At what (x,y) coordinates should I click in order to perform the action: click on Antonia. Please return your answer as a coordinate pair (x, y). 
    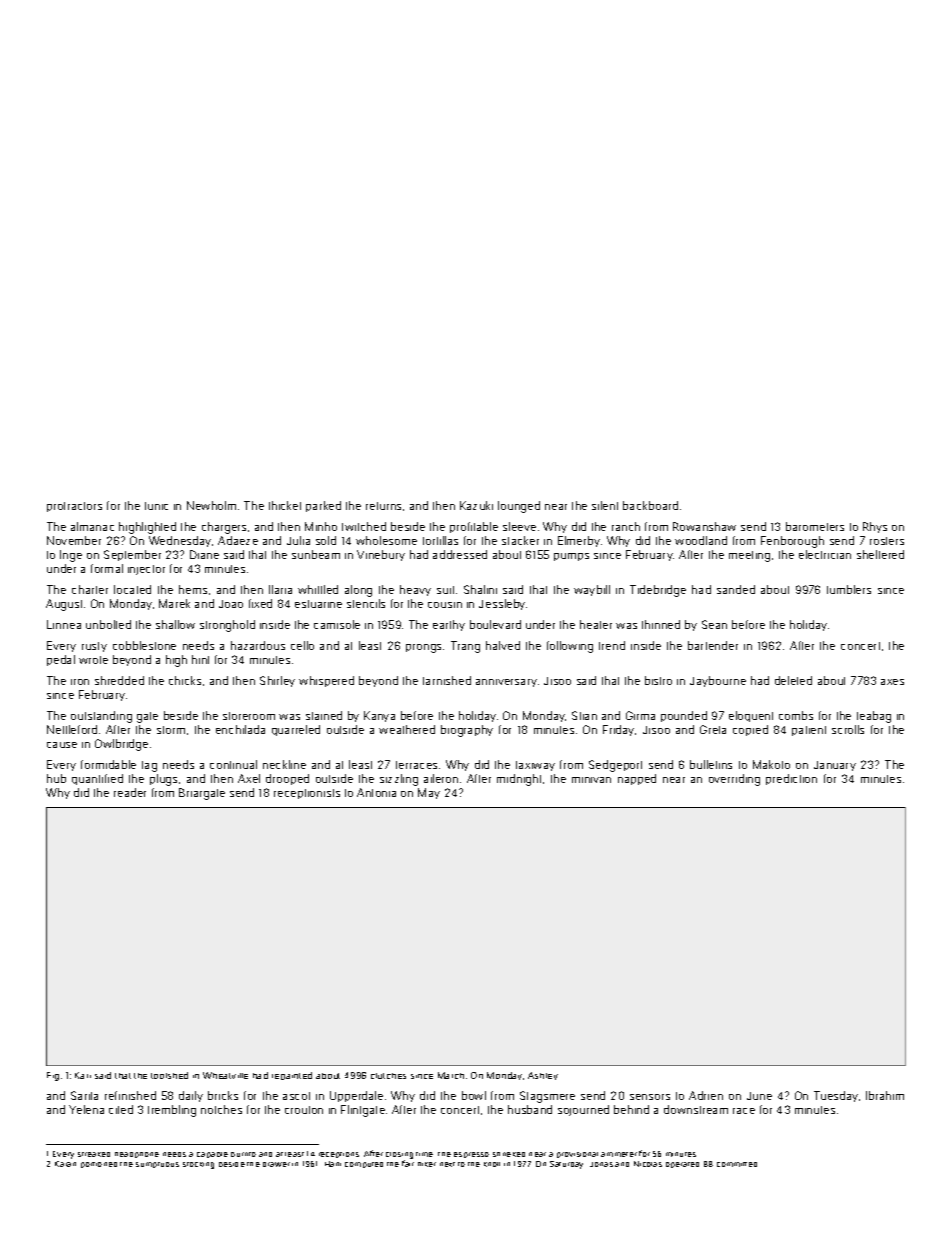
    Looking at the image, I should click on (376, 792).
